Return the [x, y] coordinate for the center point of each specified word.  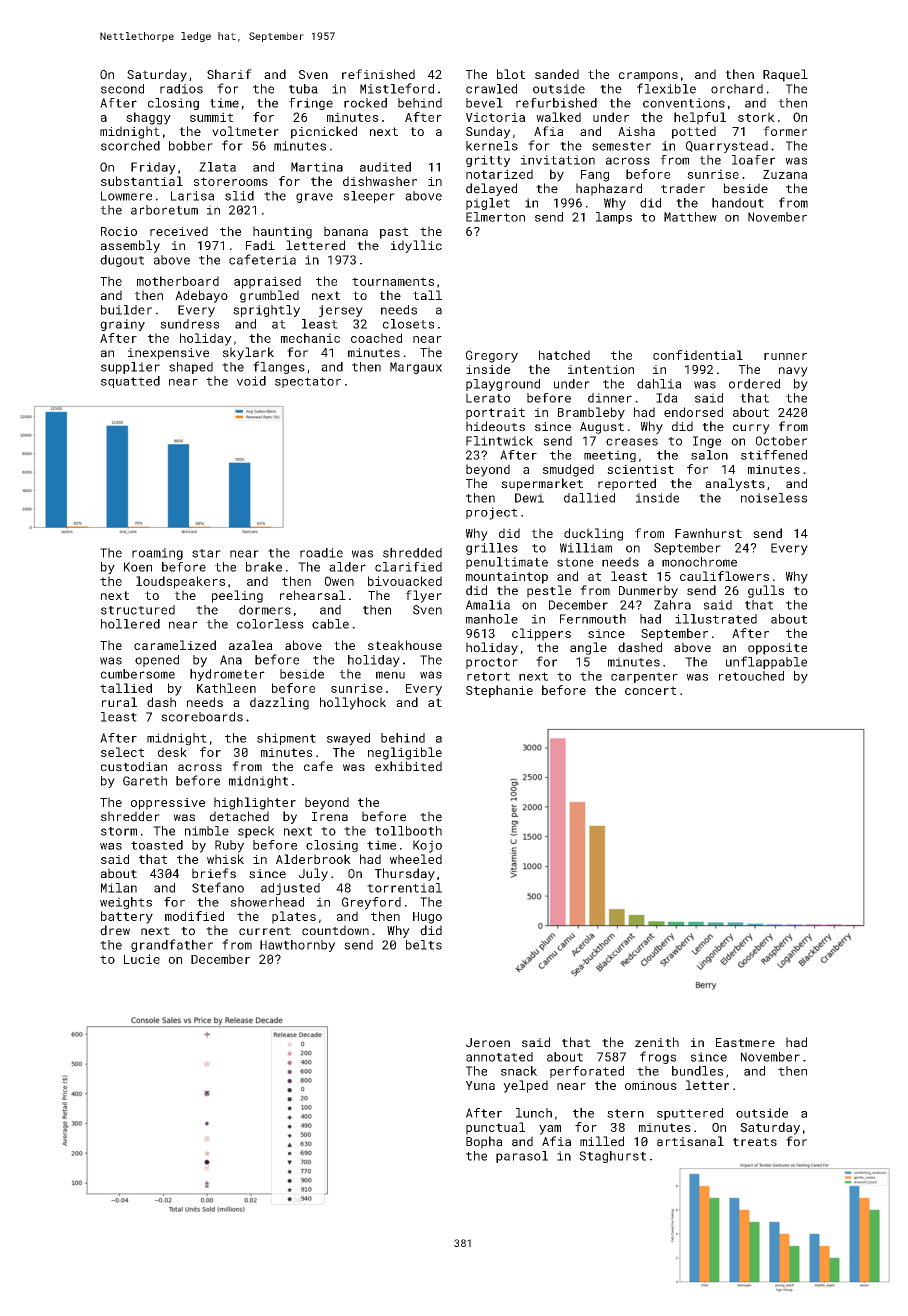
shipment [286, 739]
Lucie [142, 959]
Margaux [416, 368]
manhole [492, 619]
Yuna [480, 1085]
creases [632, 442]
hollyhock [353, 703]
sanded [557, 74]
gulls [766, 591]
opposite [777, 649]
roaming [157, 554]
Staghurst [612, 1157]
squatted [130, 382]
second [122, 89]
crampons [648, 77]
